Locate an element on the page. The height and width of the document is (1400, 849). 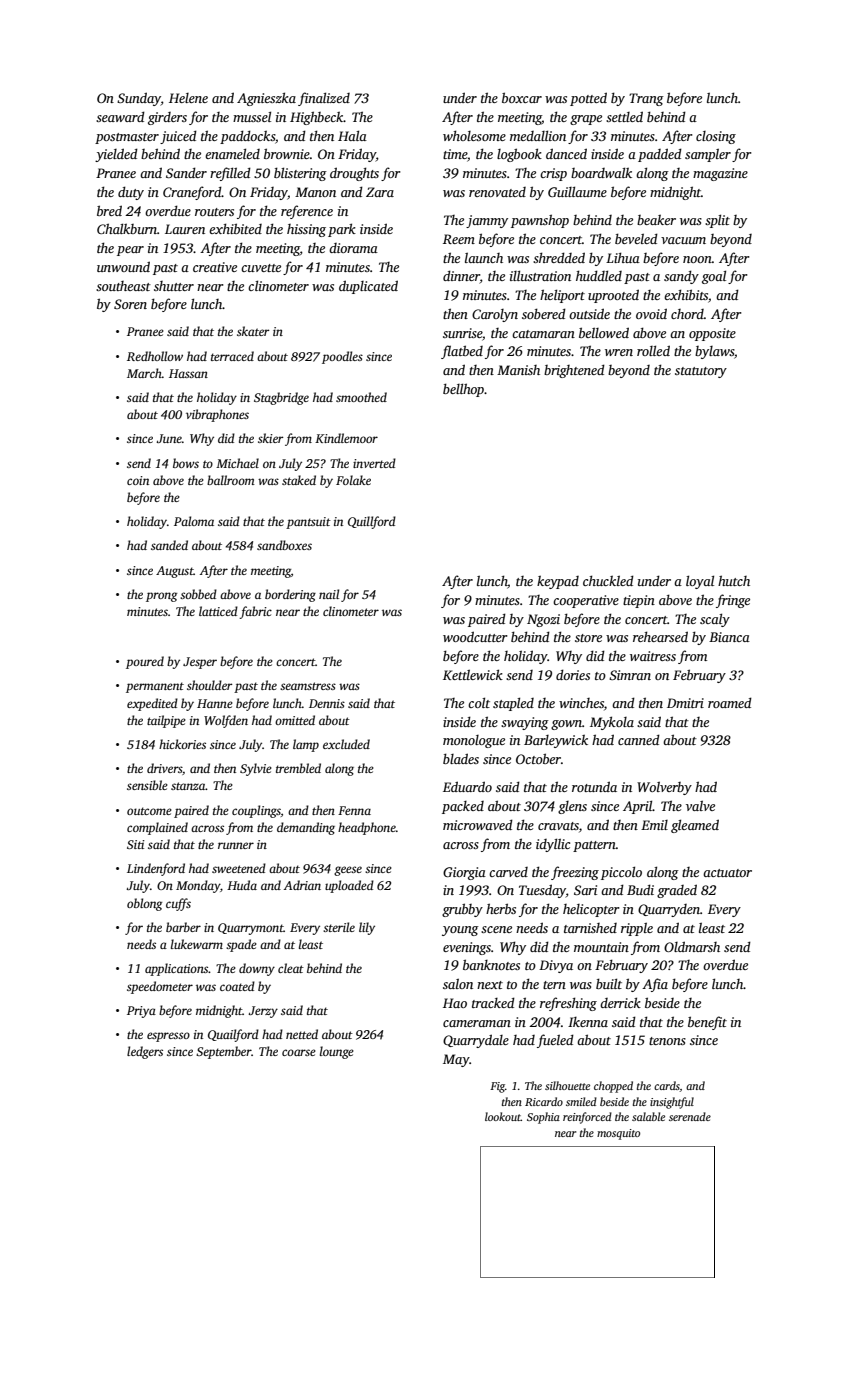
southeast is located at coordinates (123, 286).
